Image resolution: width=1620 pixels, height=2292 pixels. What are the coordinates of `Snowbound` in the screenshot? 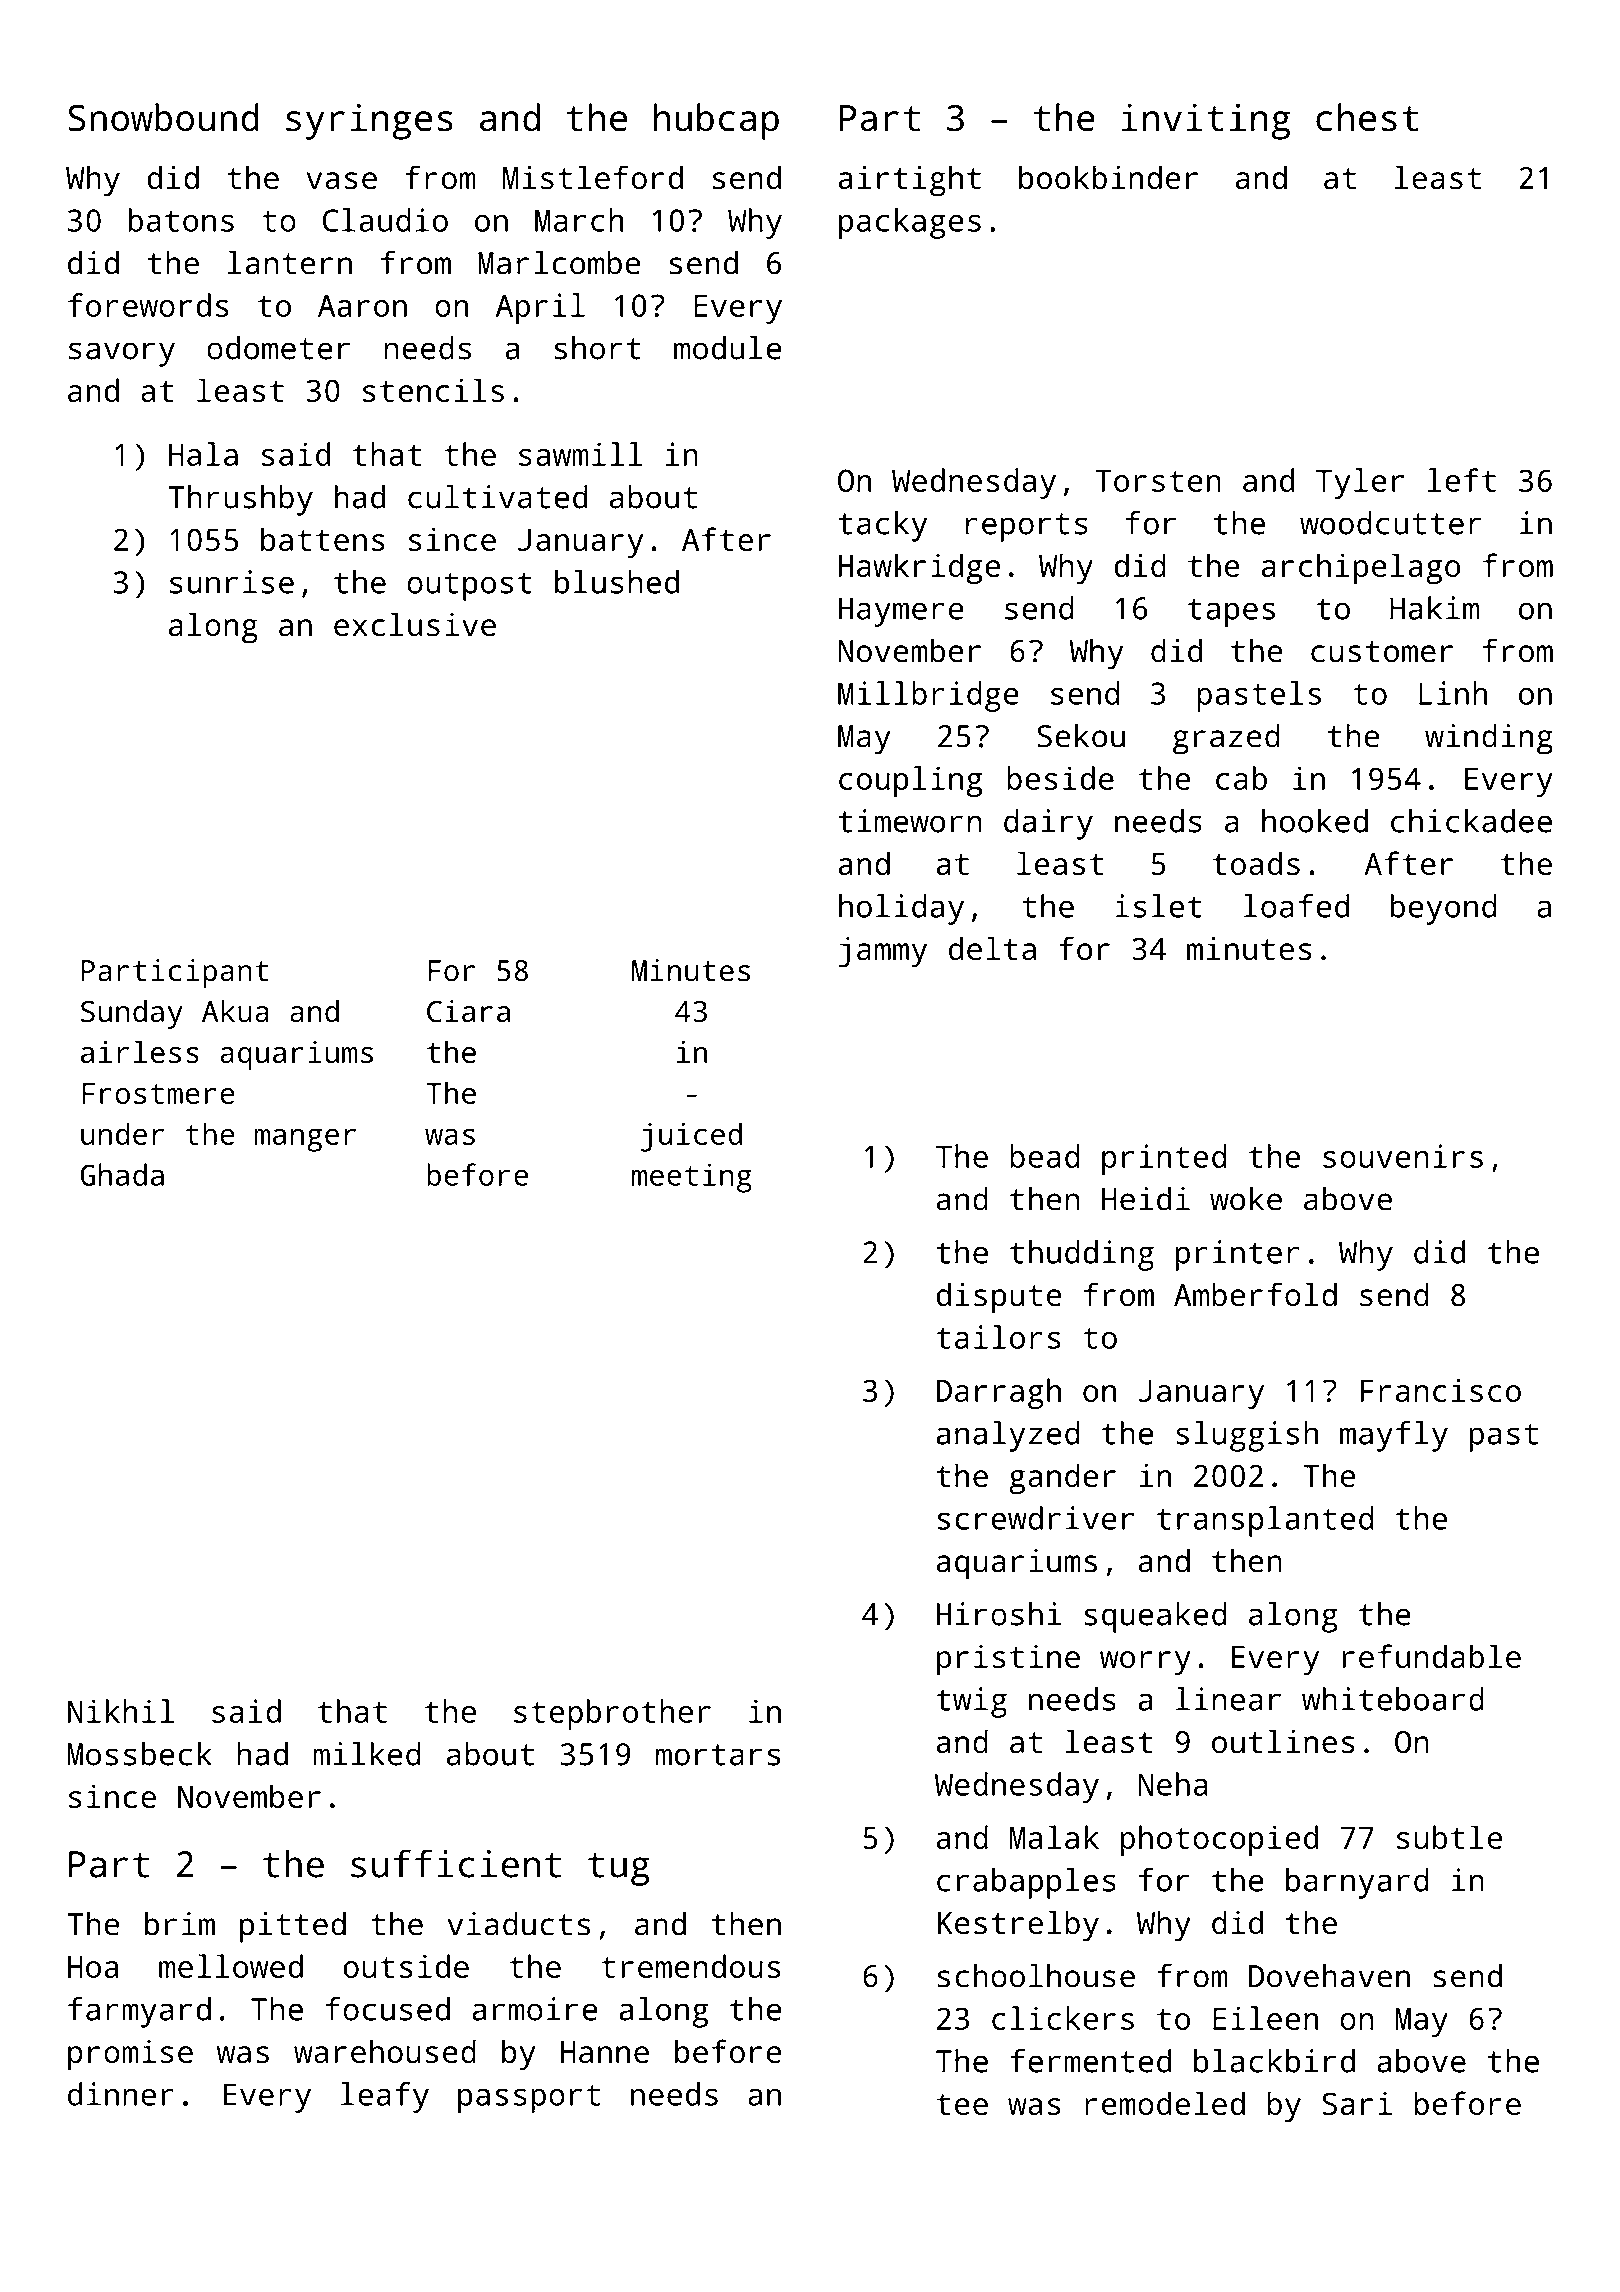 It's located at (163, 117).
